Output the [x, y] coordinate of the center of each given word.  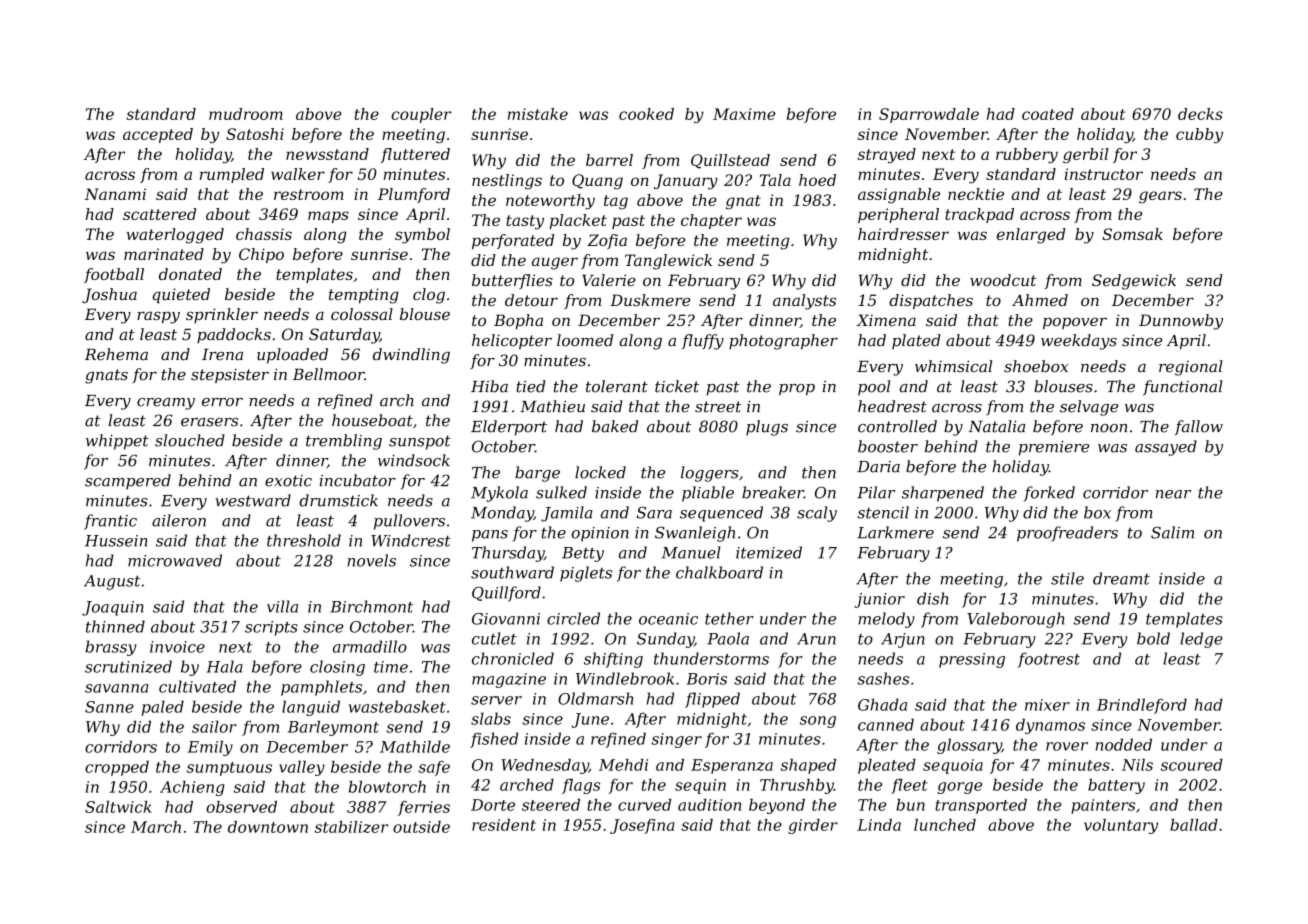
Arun [816, 639]
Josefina [642, 826]
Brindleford [1142, 706]
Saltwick [118, 807]
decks [1200, 114]
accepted [158, 135]
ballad [1194, 825]
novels [371, 560]
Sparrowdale [929, 115]
